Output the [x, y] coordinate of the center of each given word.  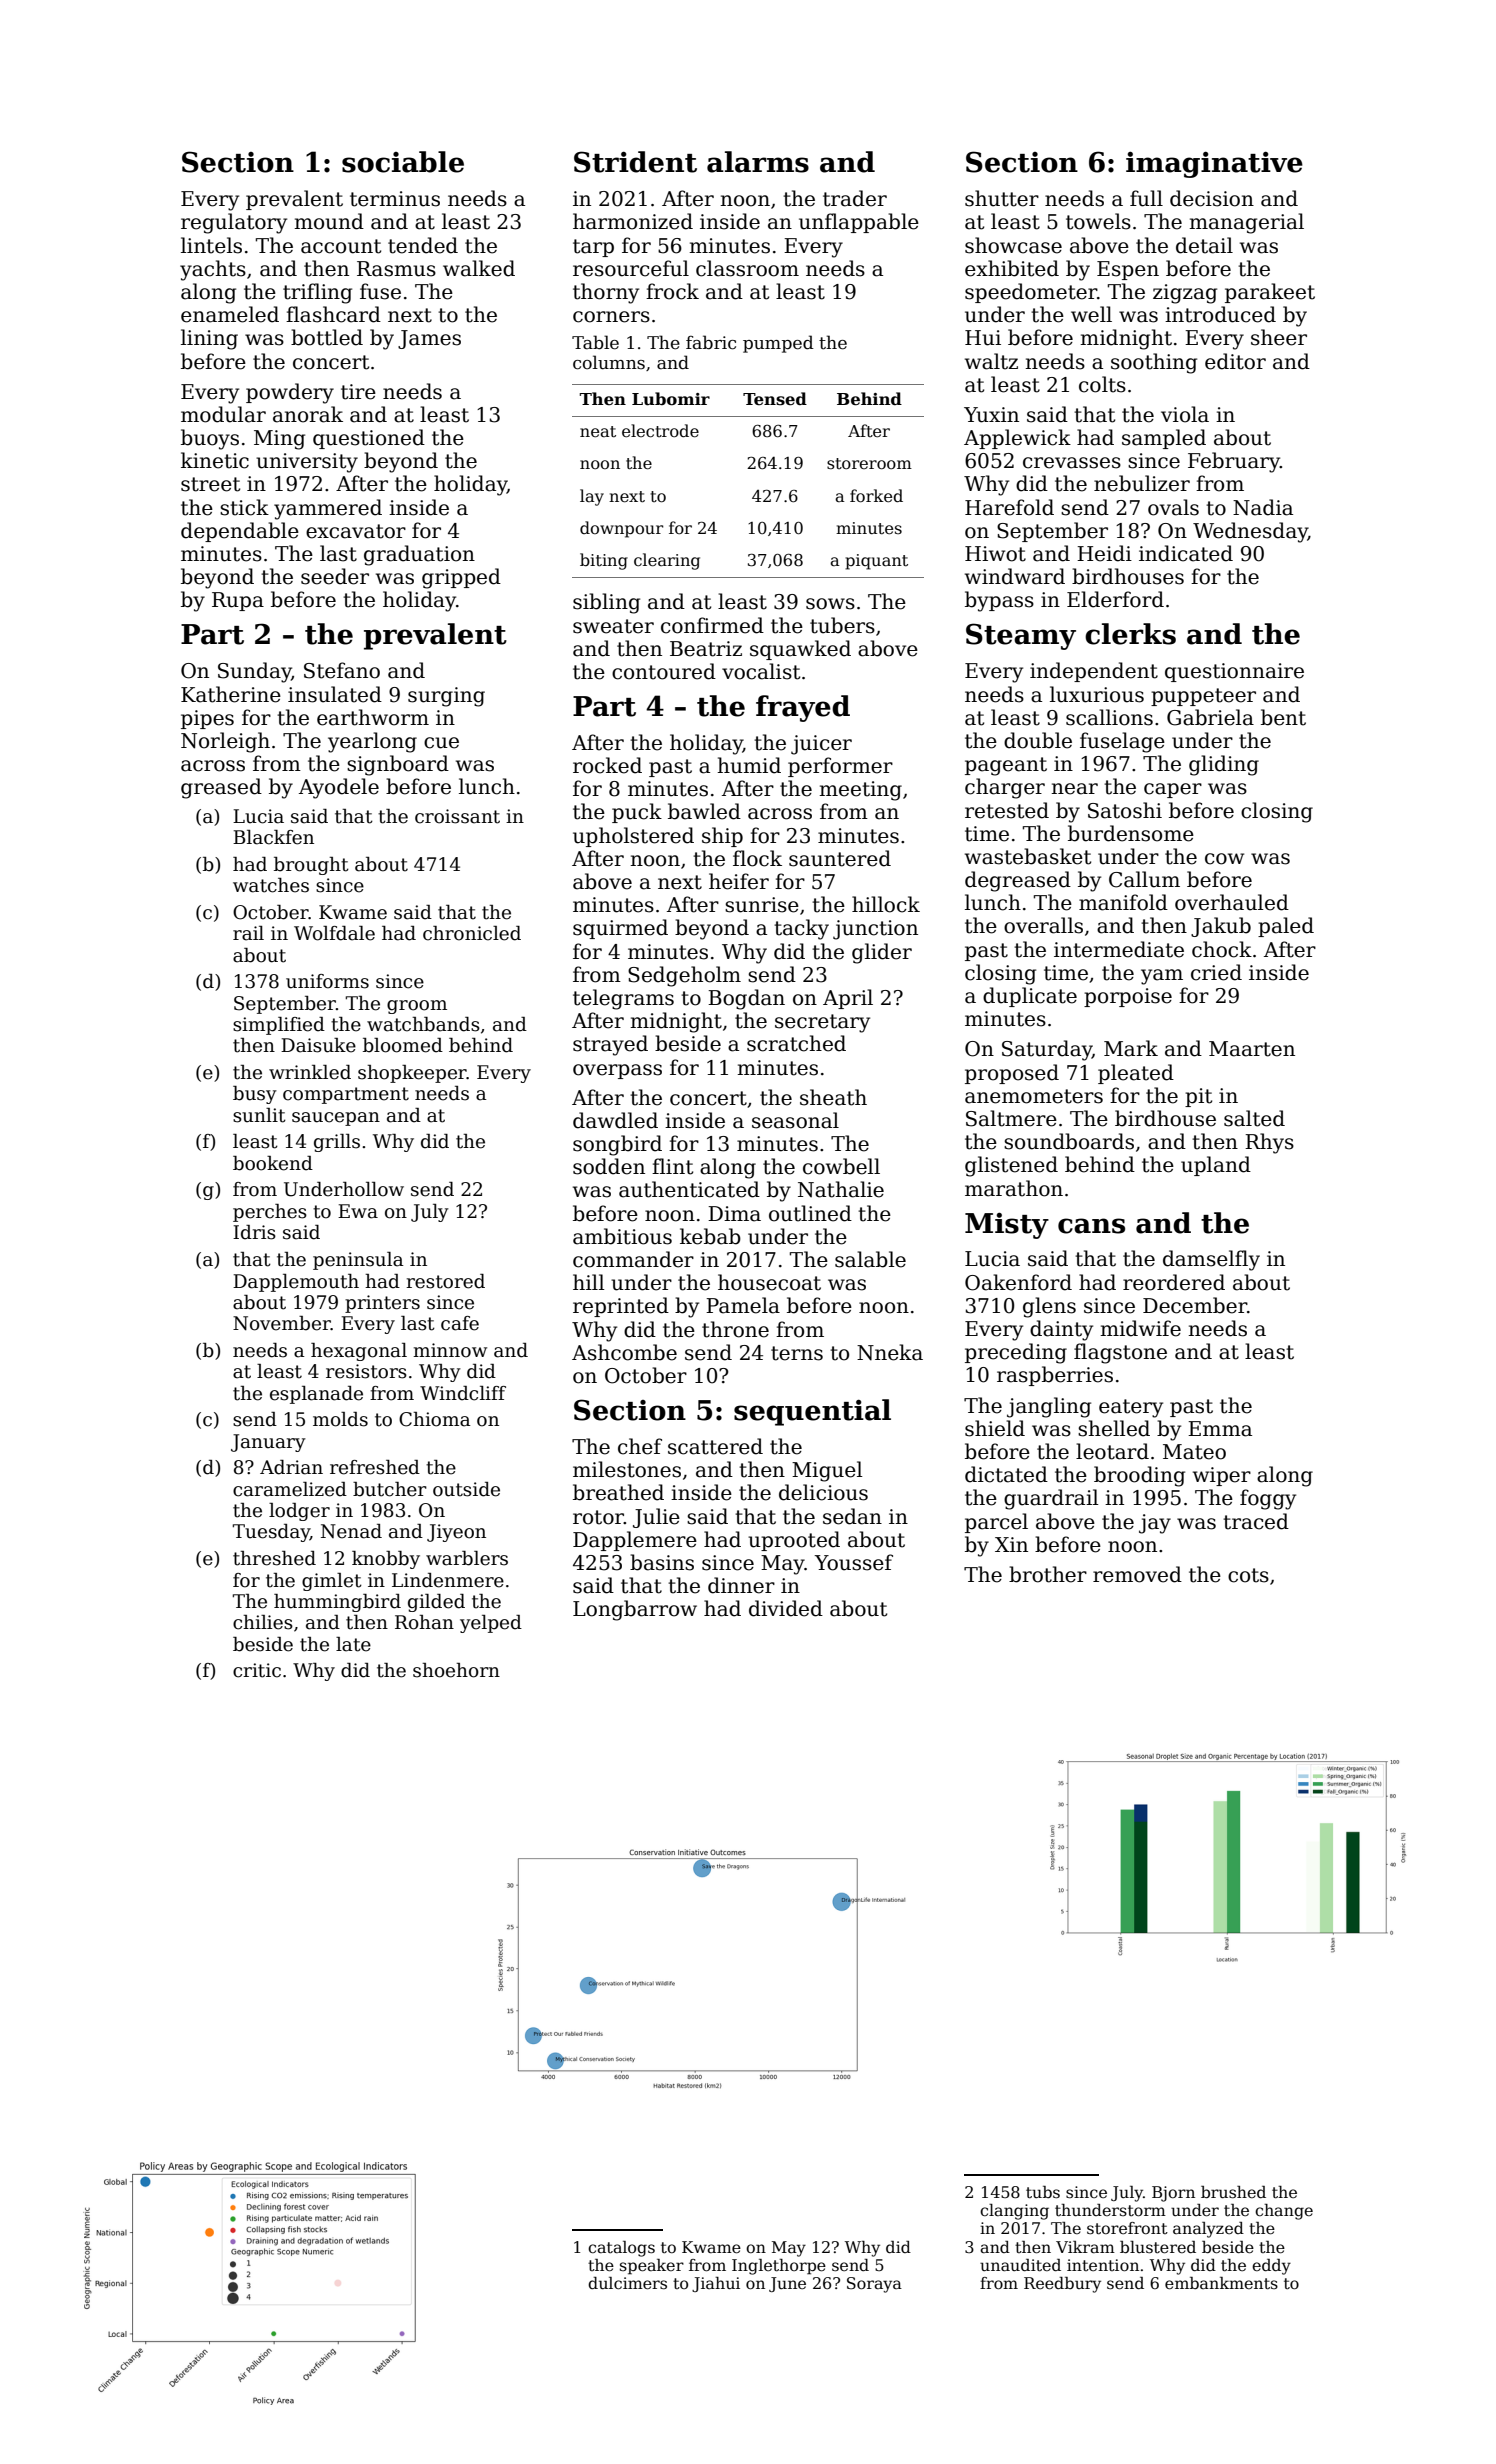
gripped [461, 578]
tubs [1043, 2192]
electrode [660, 431]
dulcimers [627, 2283]
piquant [876, 562]
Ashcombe [624, 1352]
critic [257, 1670]
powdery [290, 393]
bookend [273, 1163]
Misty [1007, 1226]
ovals [1173, 507]
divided [786, 1608]
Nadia [1263, 507]
